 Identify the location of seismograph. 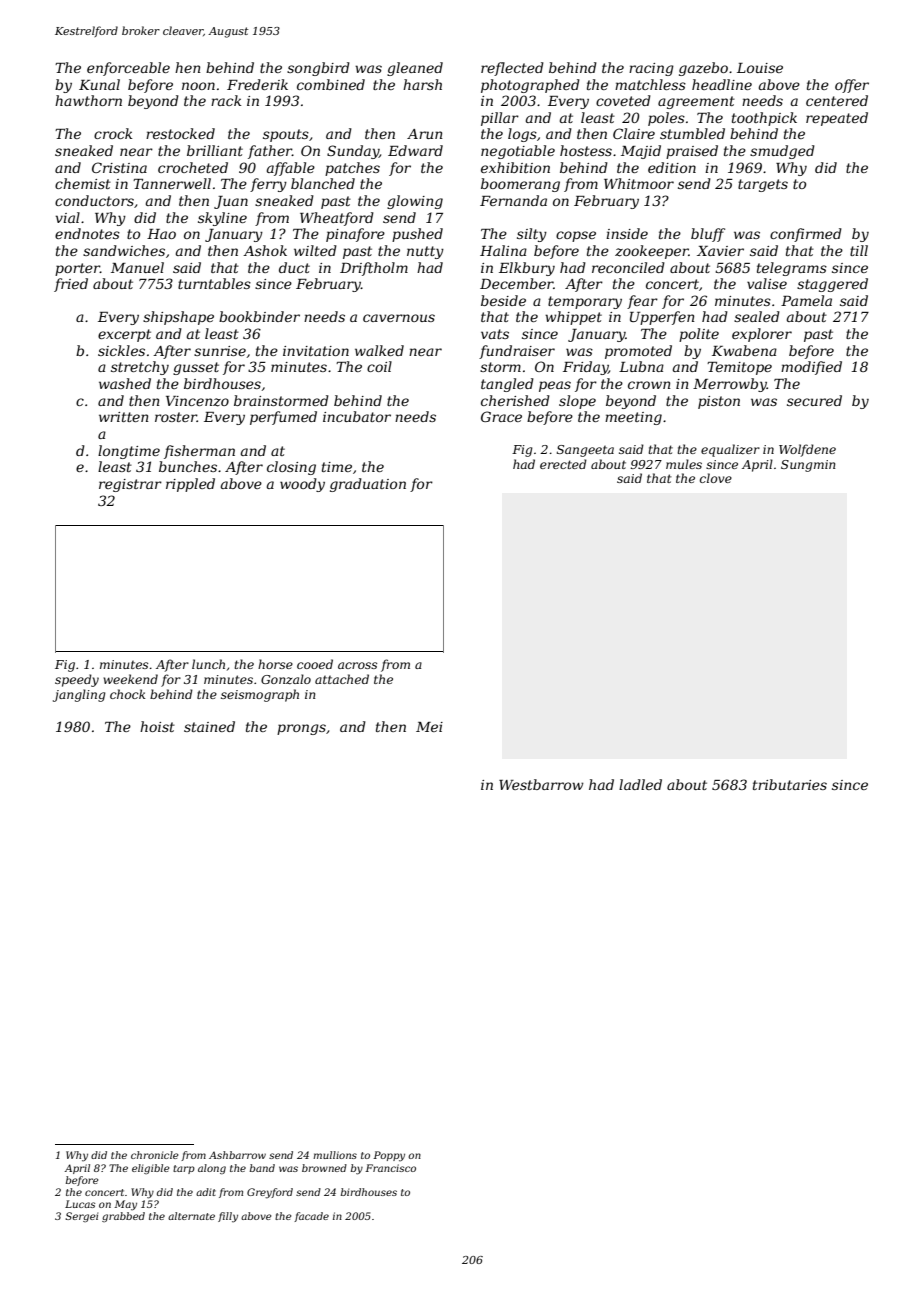
(260, 695).
